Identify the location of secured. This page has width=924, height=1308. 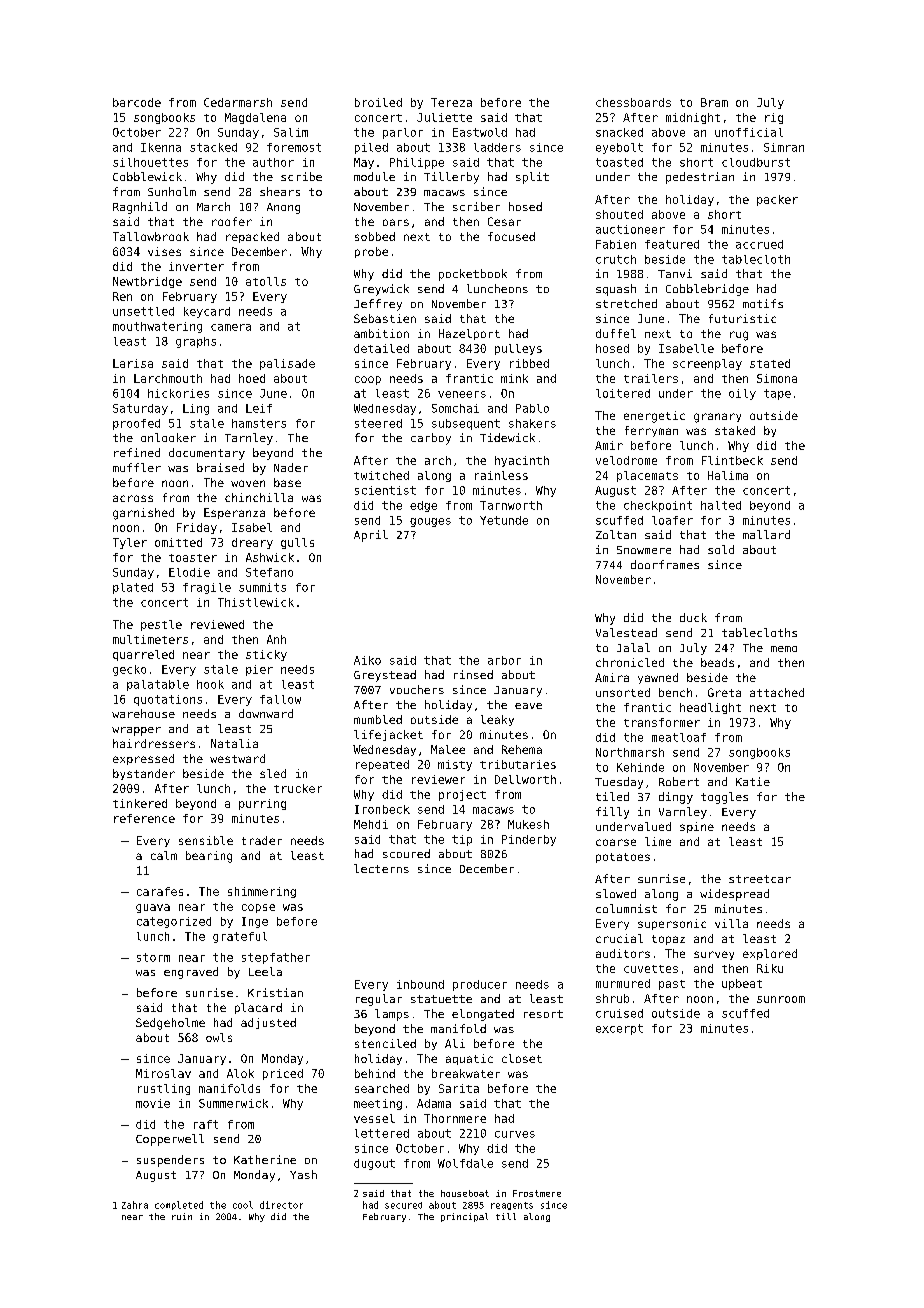
(403, 1205).
